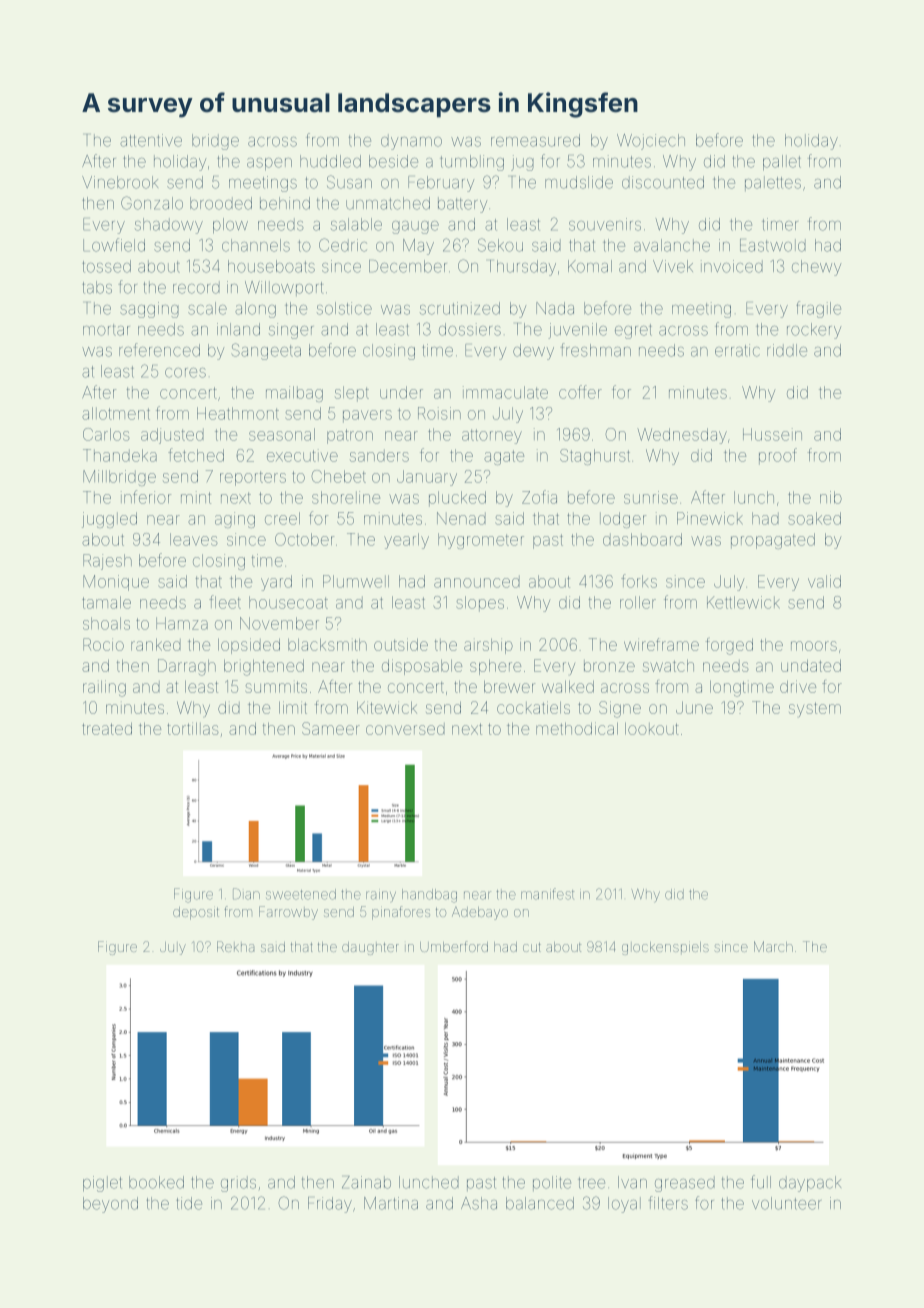 This image has width=924, height=1308. Describe the element at coordinates (156, 1182) in the image. I see `booked` at that location.
